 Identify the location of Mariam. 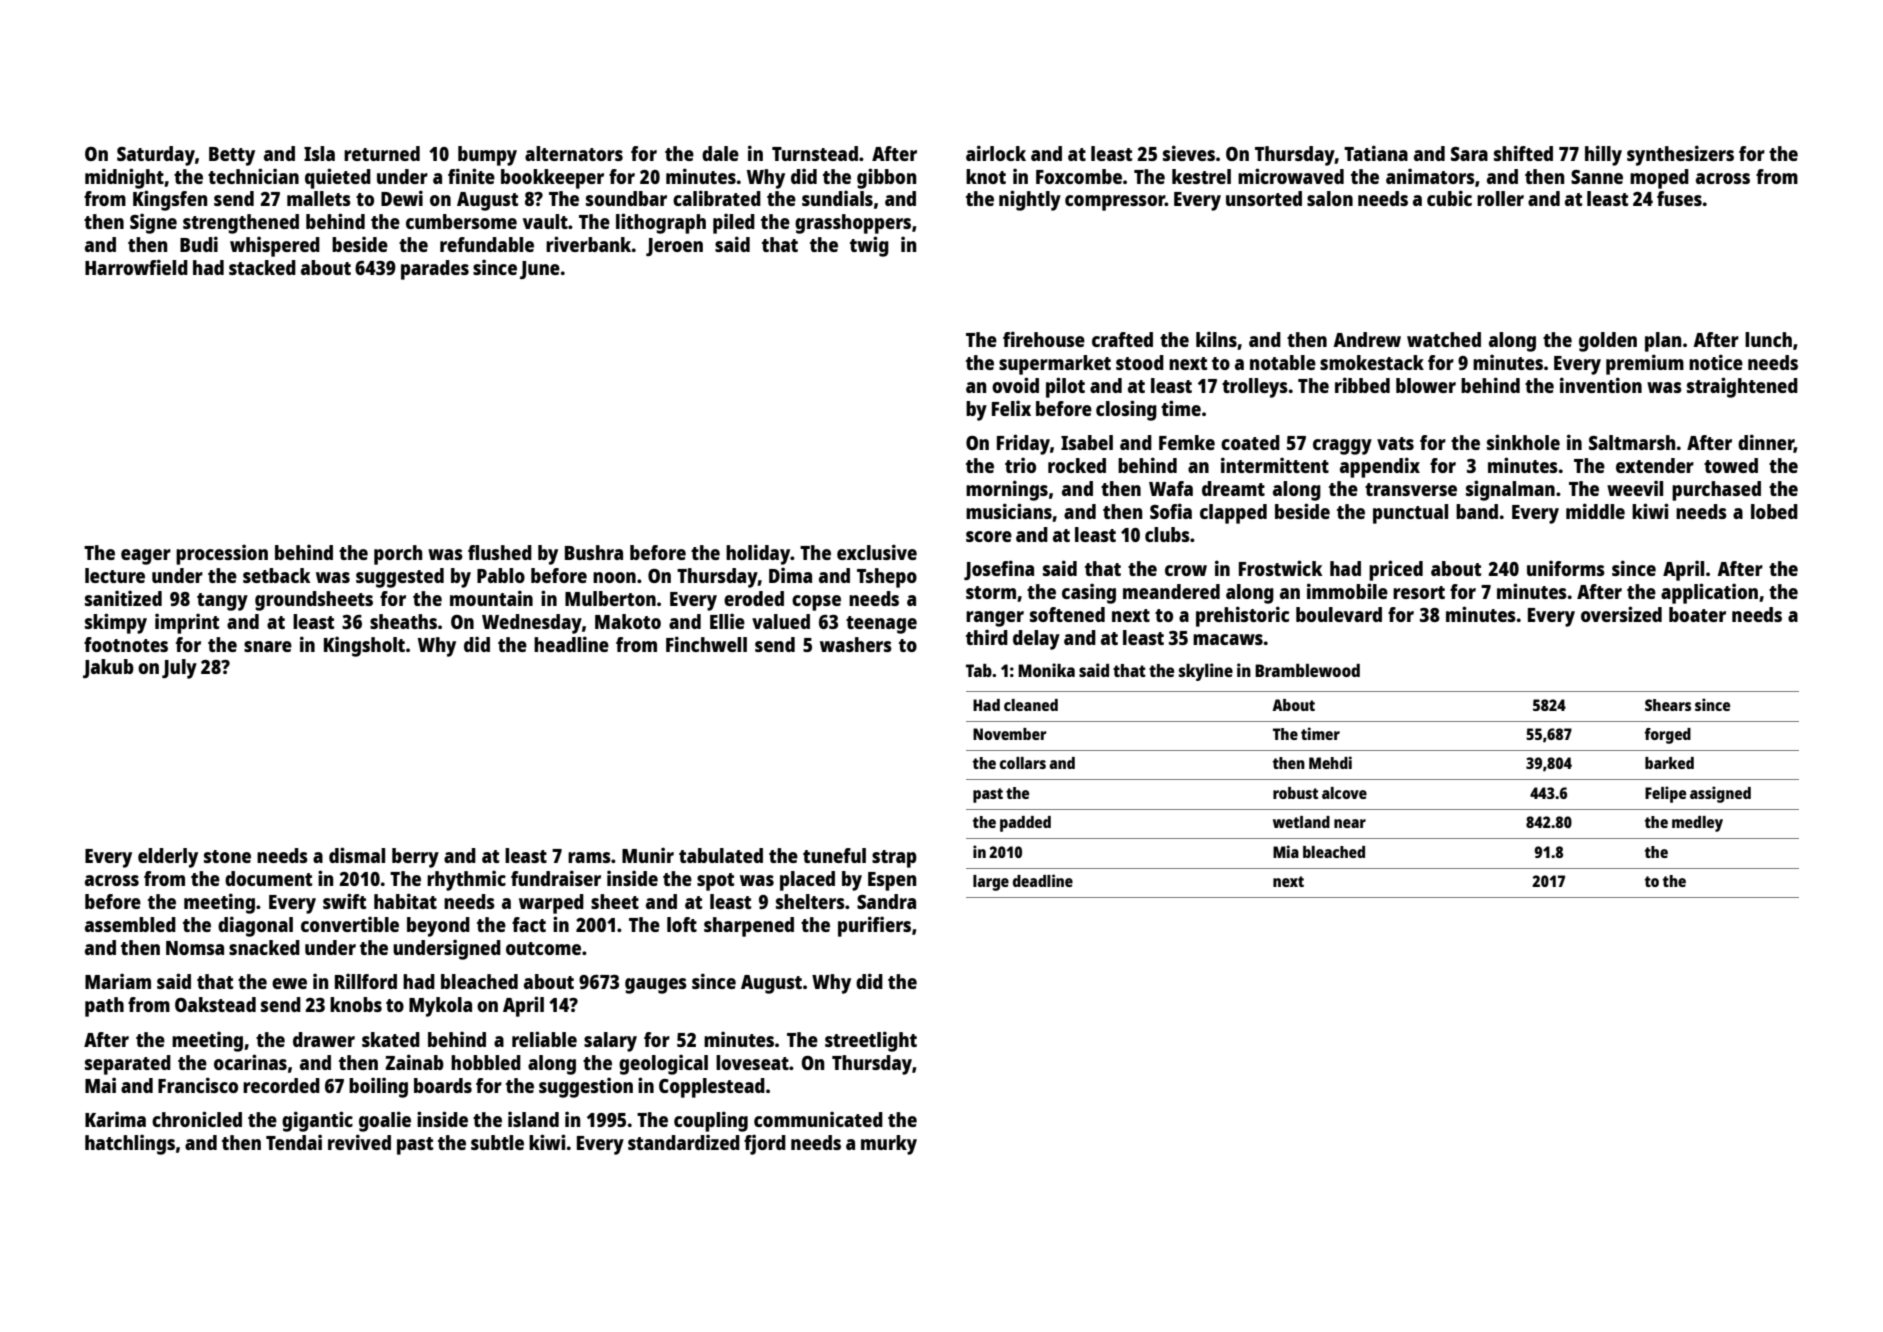
(118, 981).
